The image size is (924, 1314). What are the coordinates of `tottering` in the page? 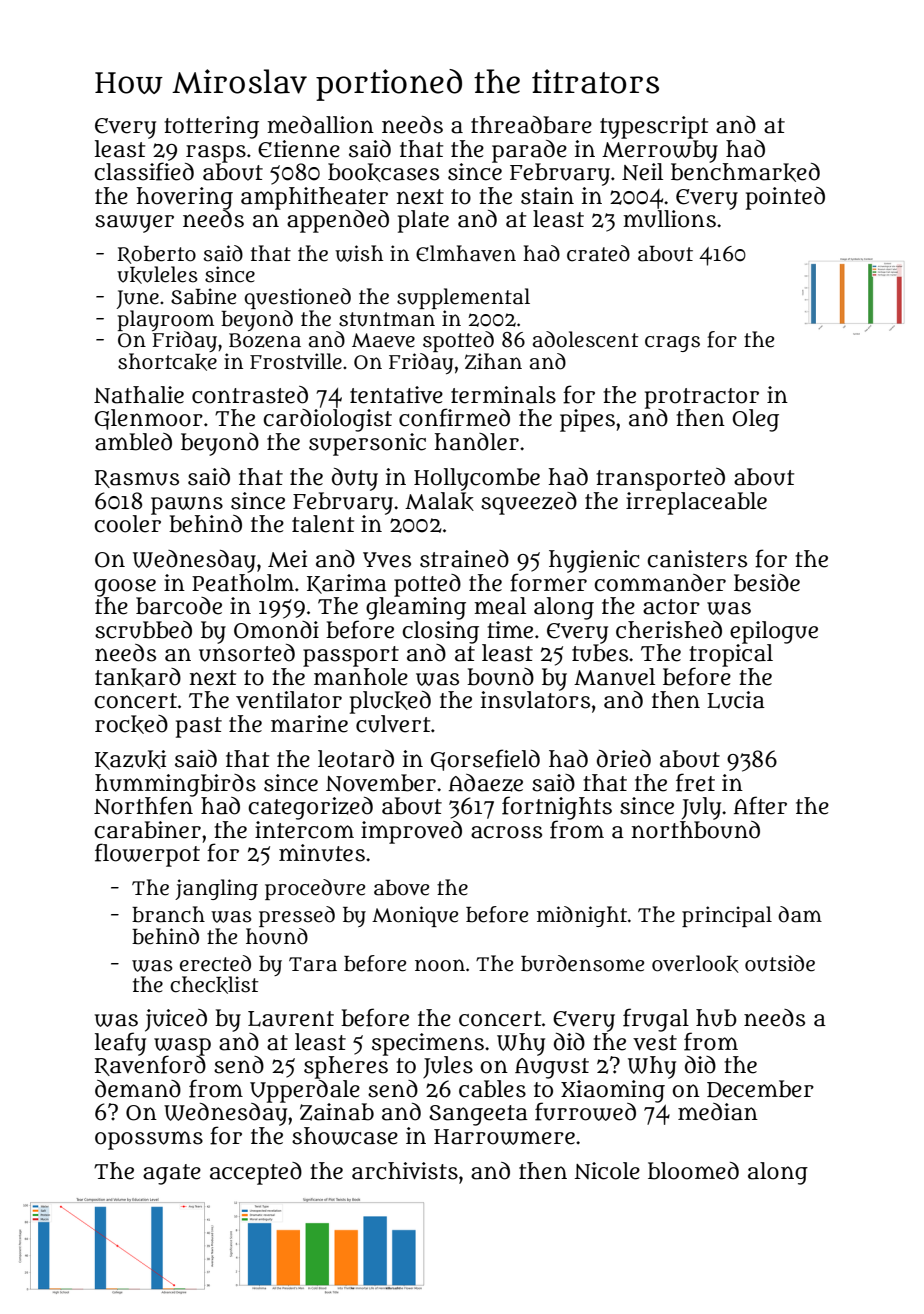 It's located at (212, 127).
